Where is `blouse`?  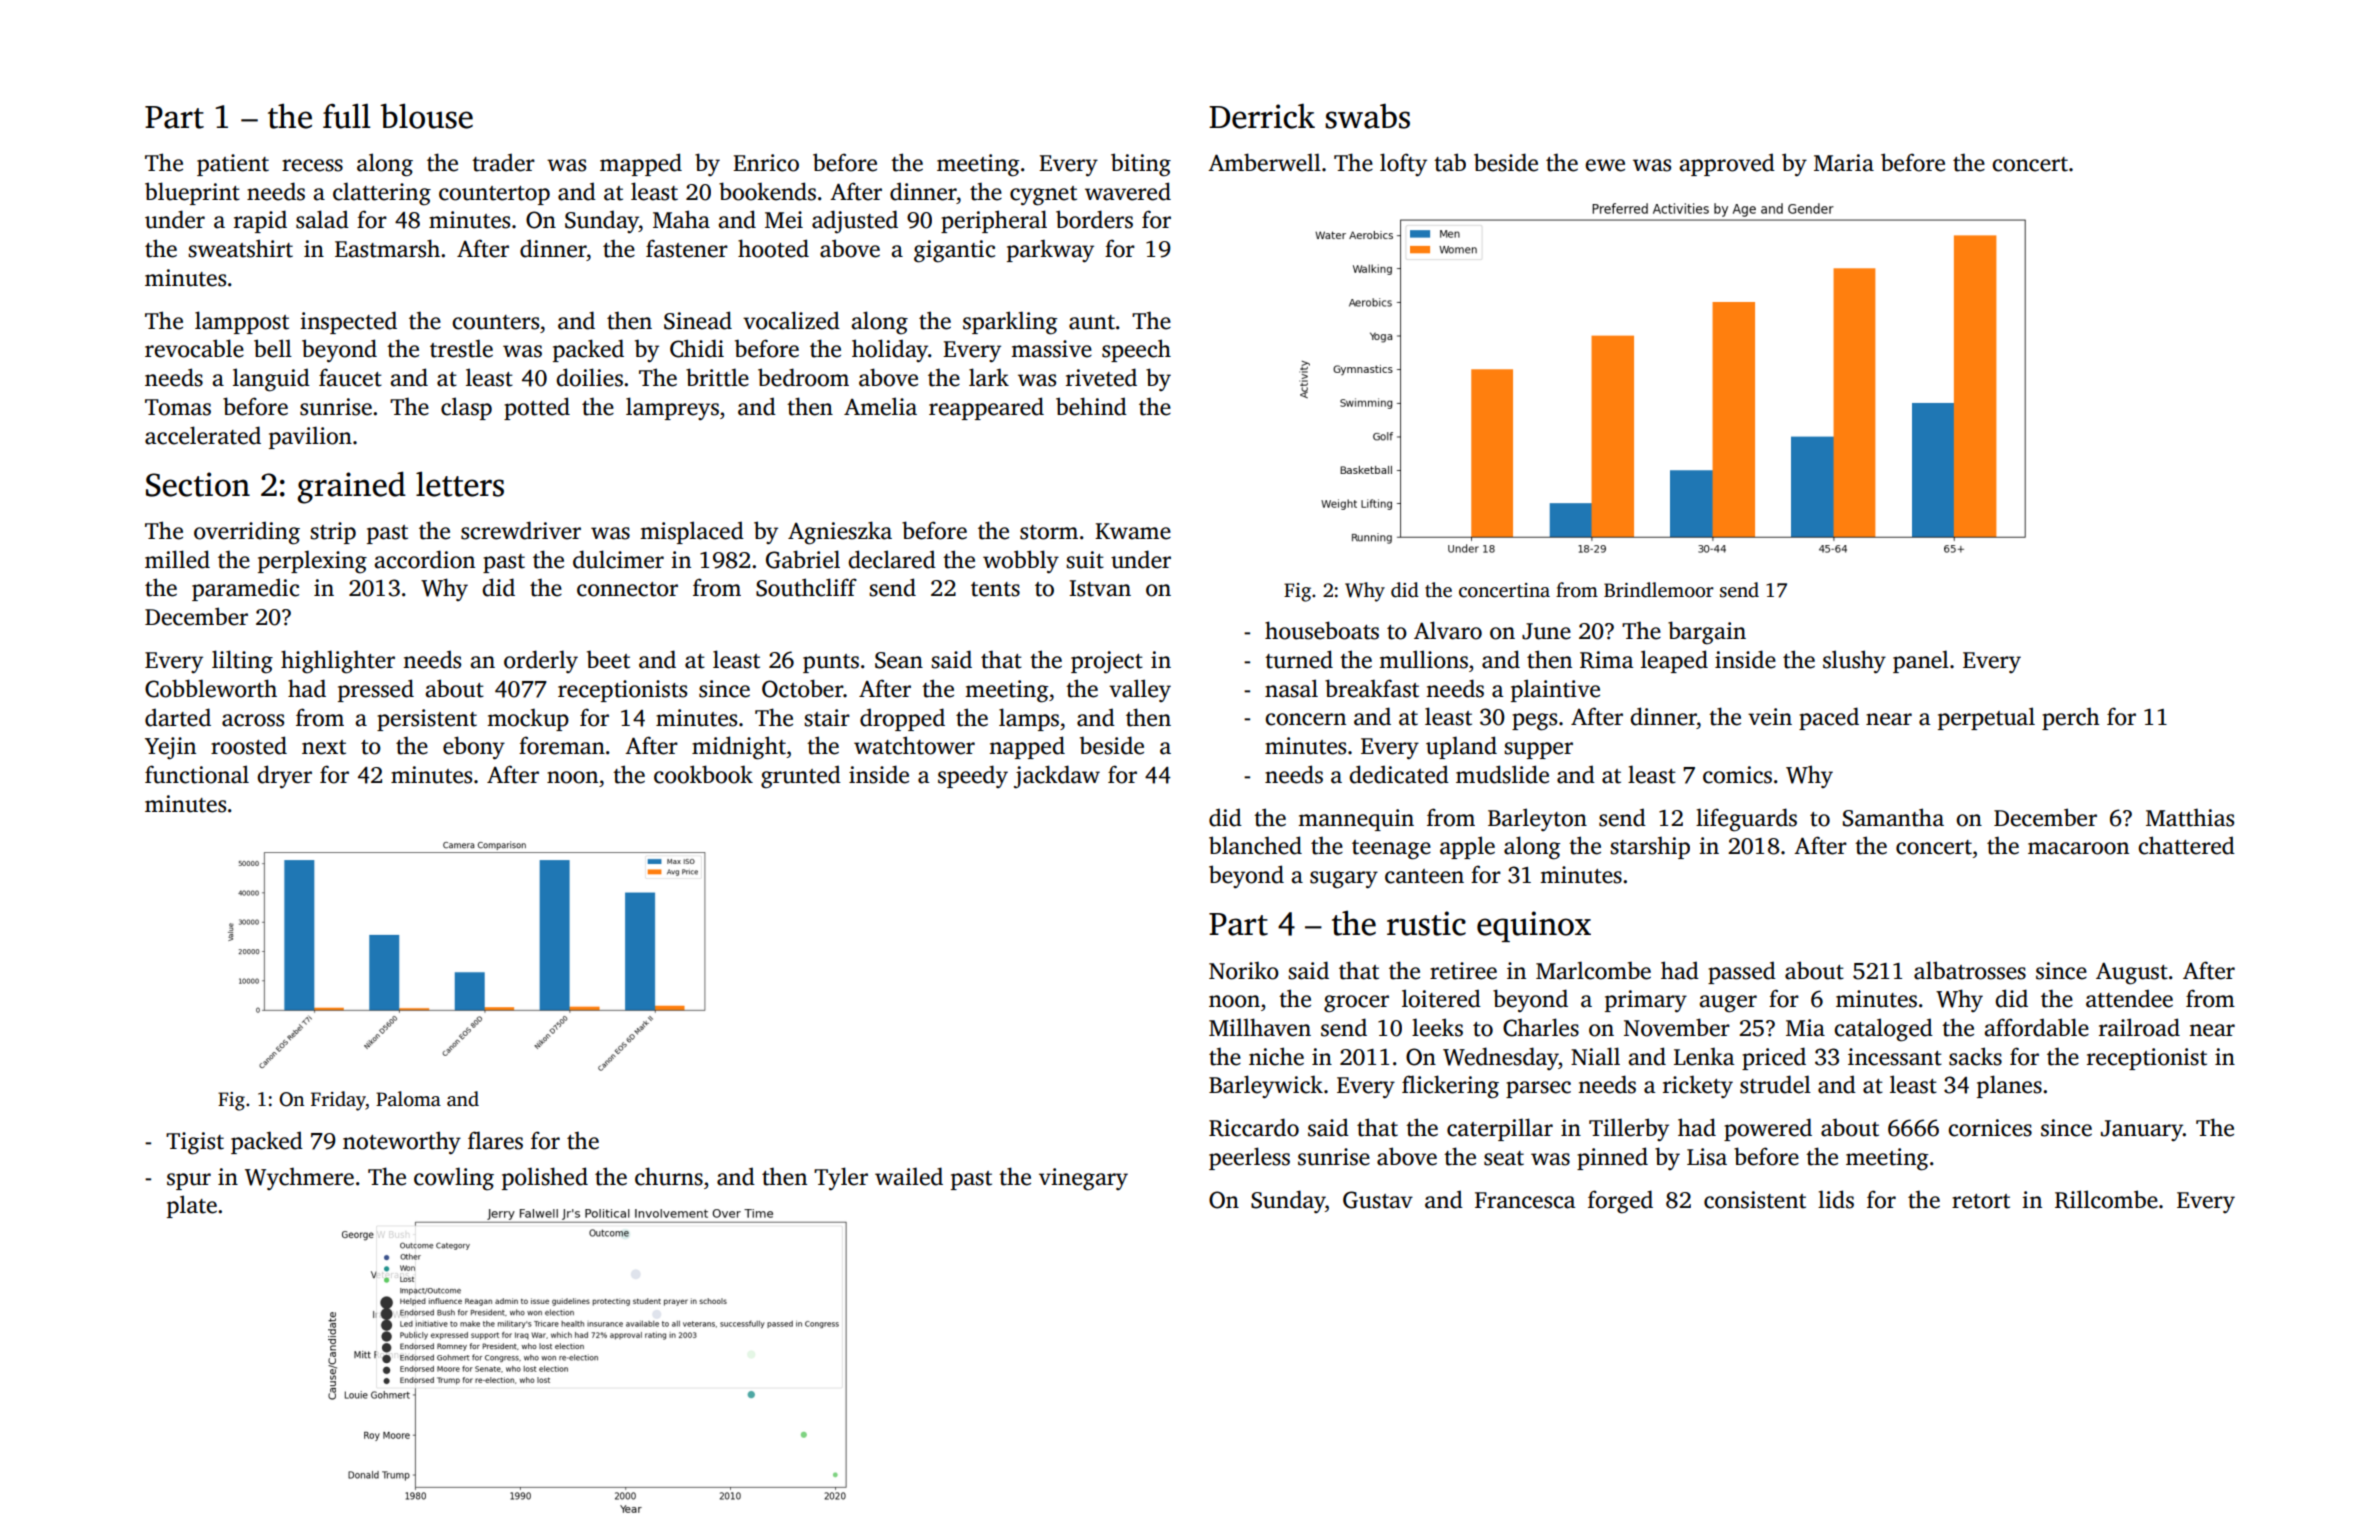 blouse is located at coordinates (426, 116).
